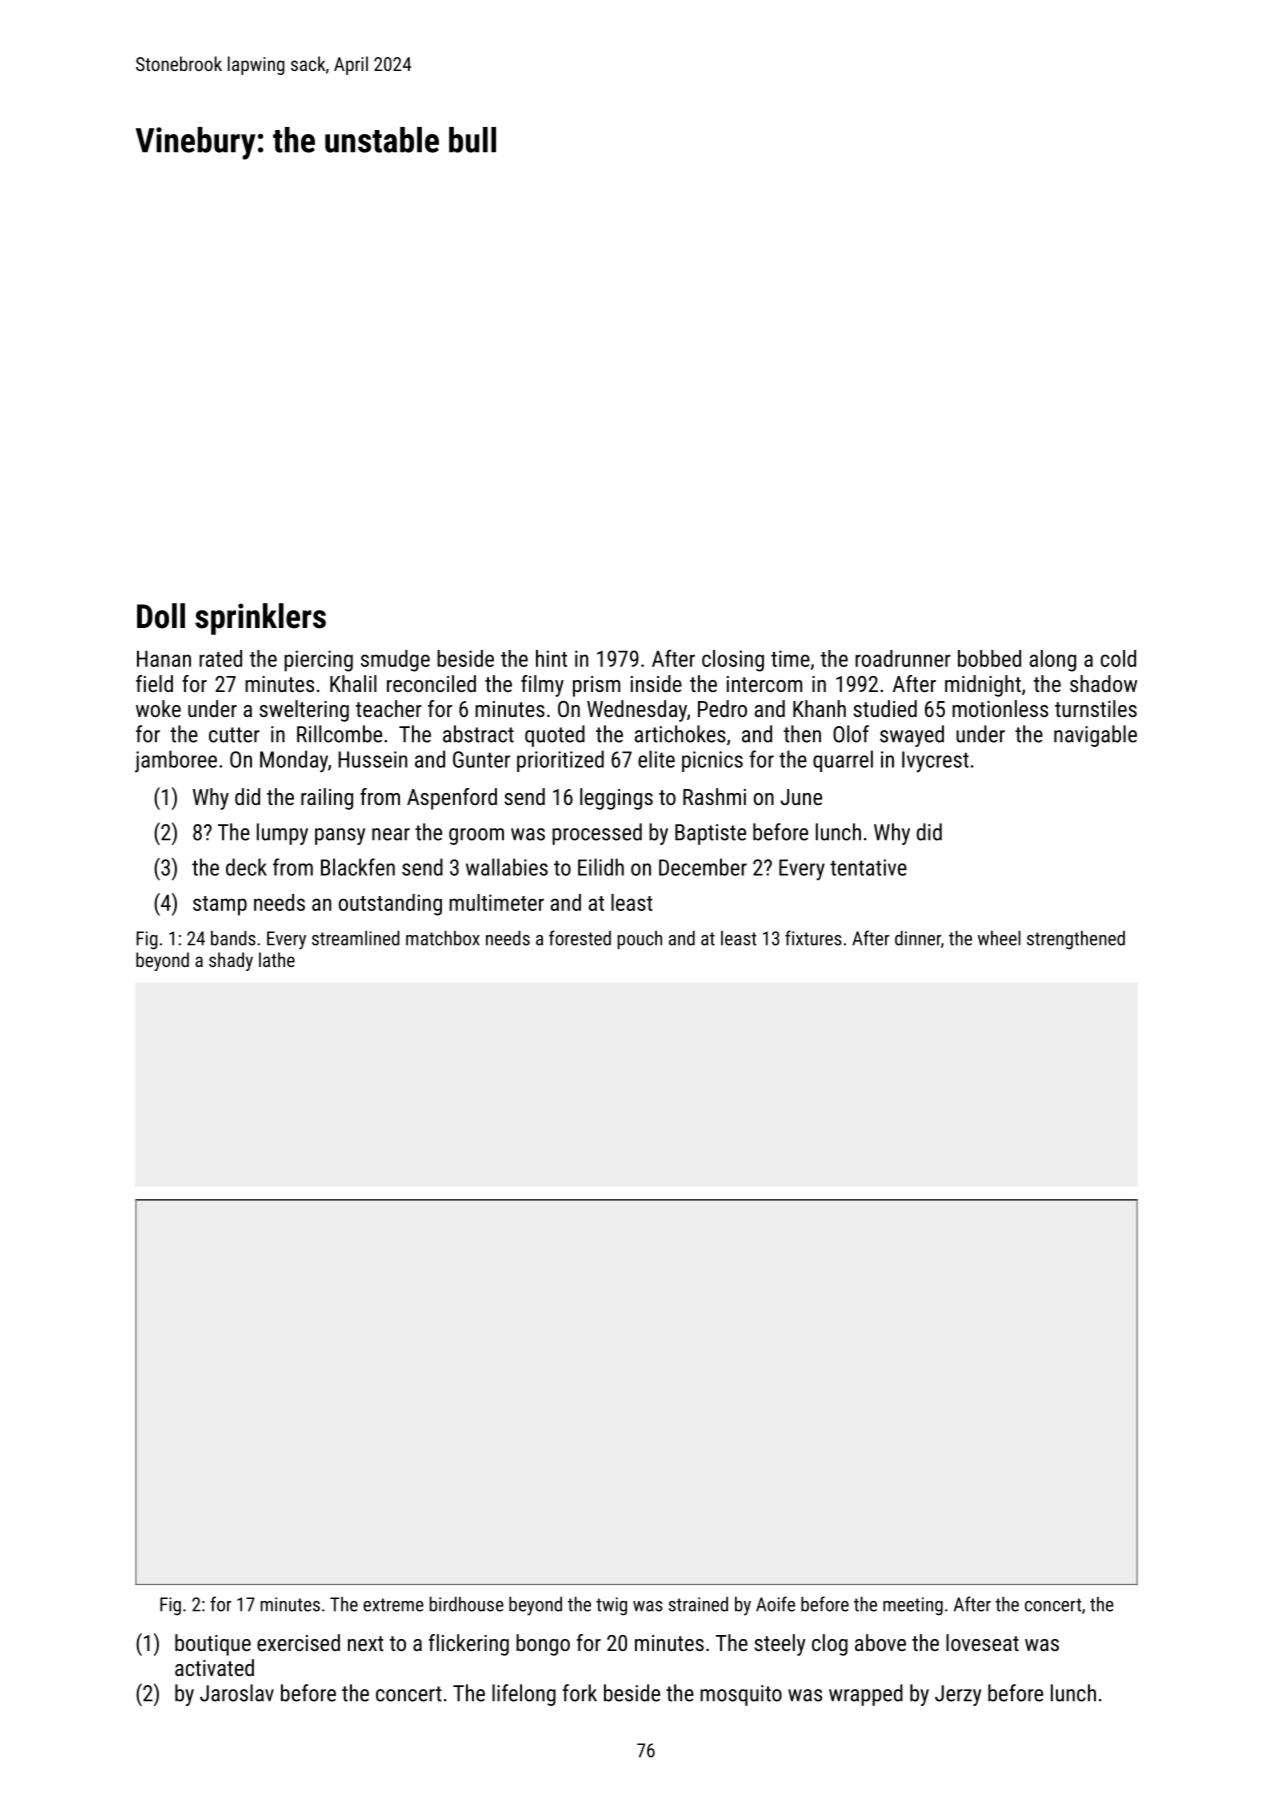 The height and width of the screenshot is (1801, 1273). I want to click on lathe, so click(277, 959).
